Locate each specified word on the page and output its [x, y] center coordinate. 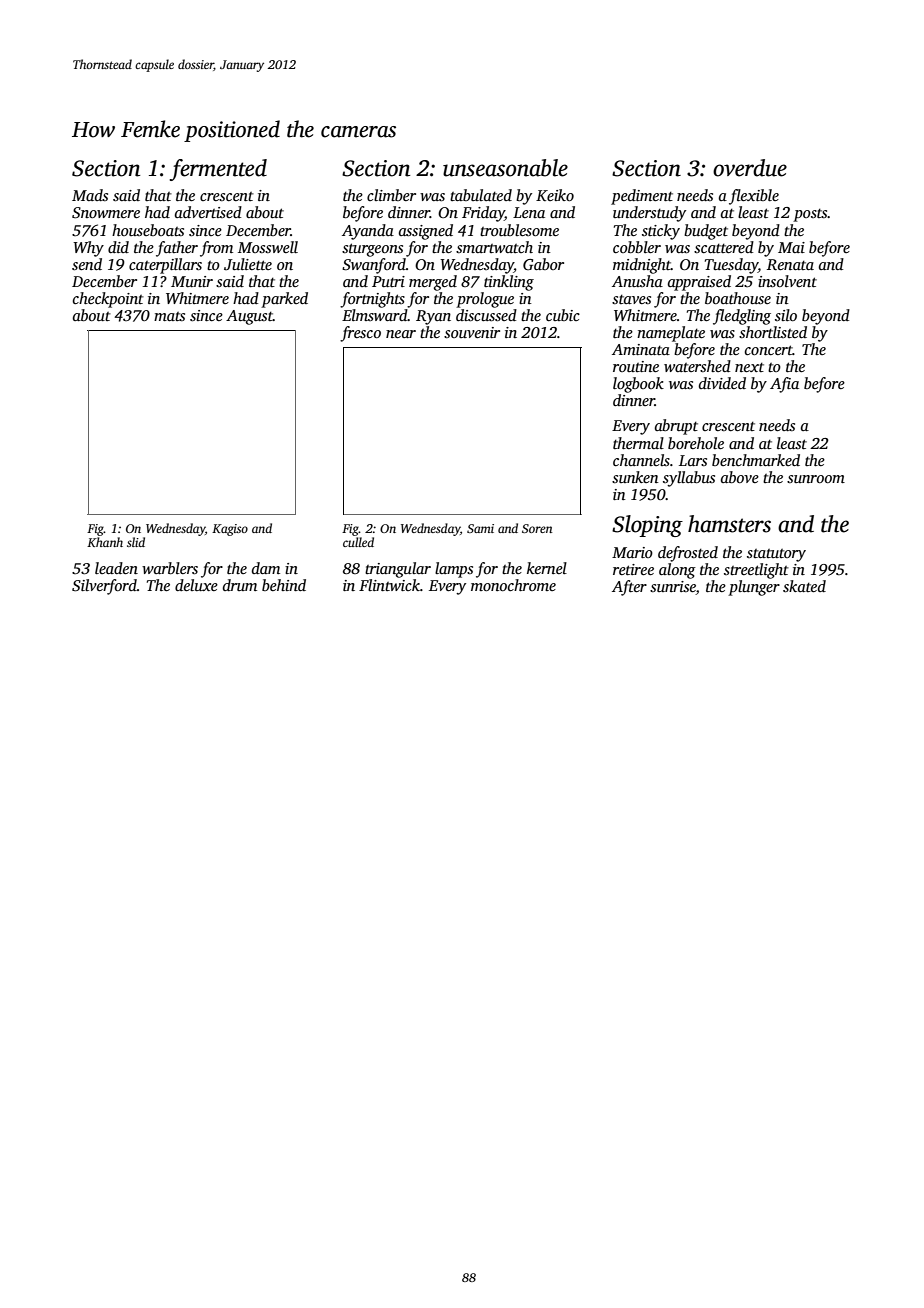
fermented [218, 170]
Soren [537, 528]
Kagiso [230, 530]
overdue [750, 168]
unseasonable [505, 168]
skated [804, 586]
